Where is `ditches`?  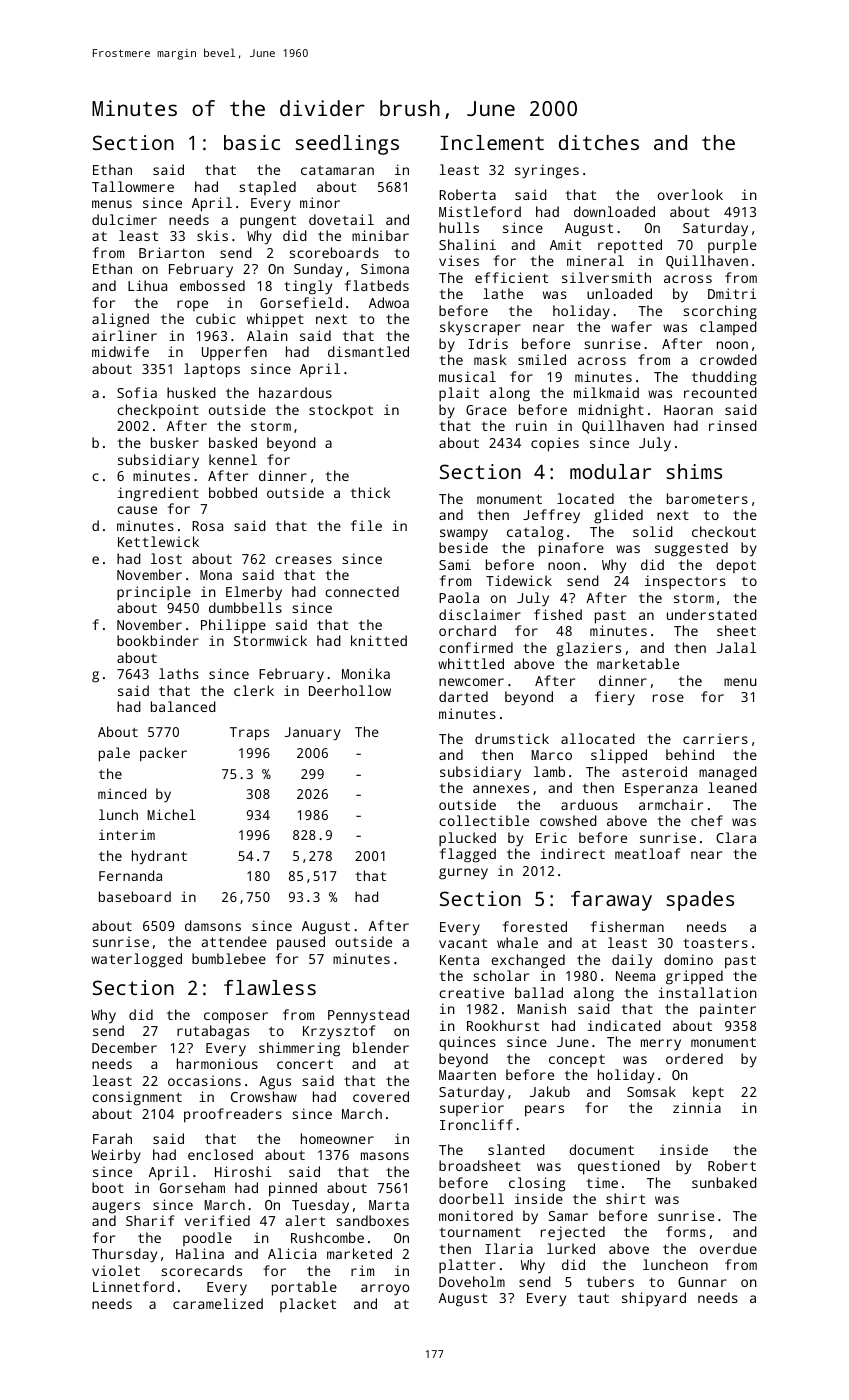 ditches is located at coordinates (599, 142).
